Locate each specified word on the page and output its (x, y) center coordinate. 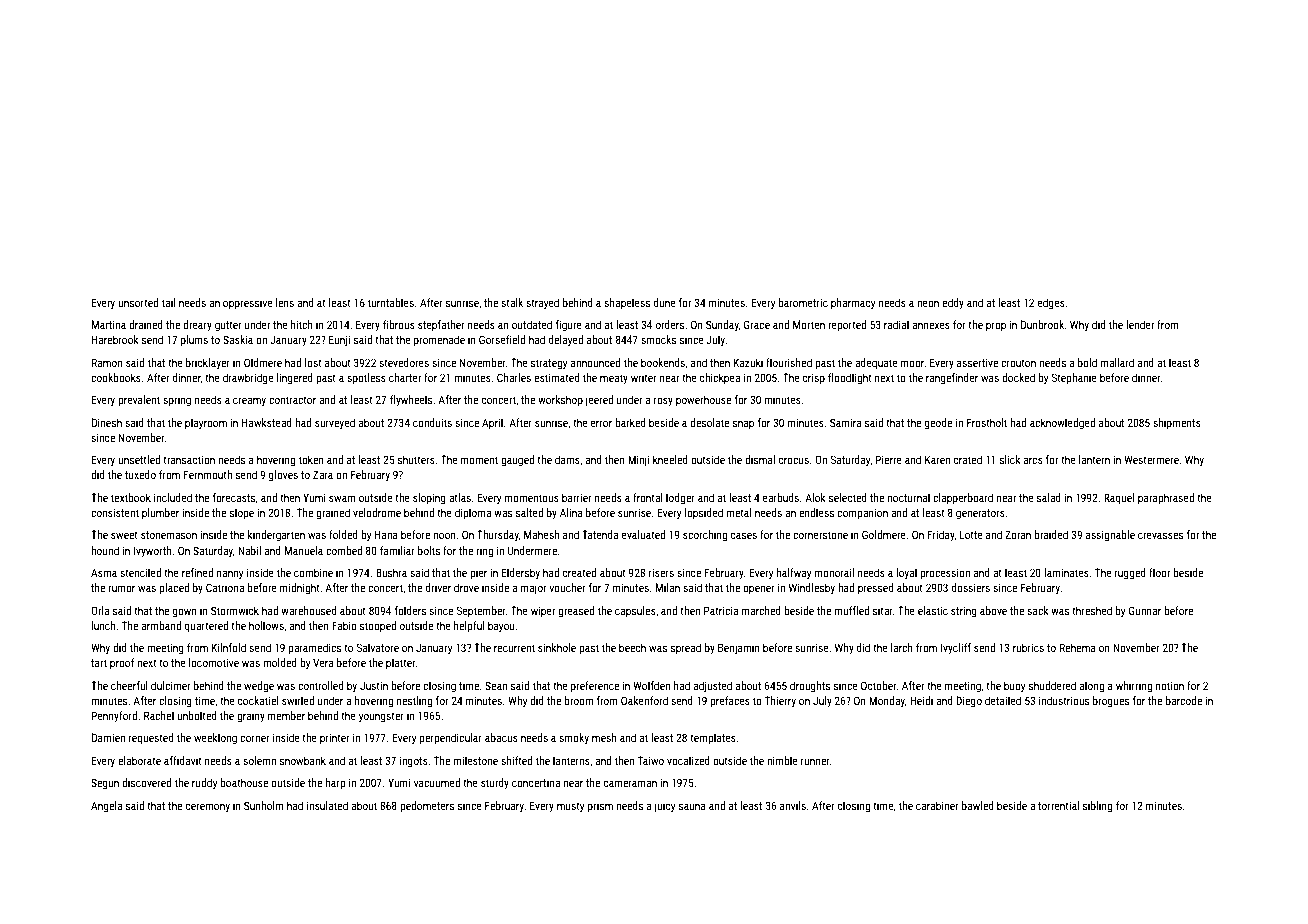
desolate (709, 422)
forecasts (234, 497)
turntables (391, 302)
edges (1051, 304)
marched (761, 610)
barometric (803, 302)
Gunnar (1145, 610)
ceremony (208, 808)
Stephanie (1074, 379)
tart (99, 663)
